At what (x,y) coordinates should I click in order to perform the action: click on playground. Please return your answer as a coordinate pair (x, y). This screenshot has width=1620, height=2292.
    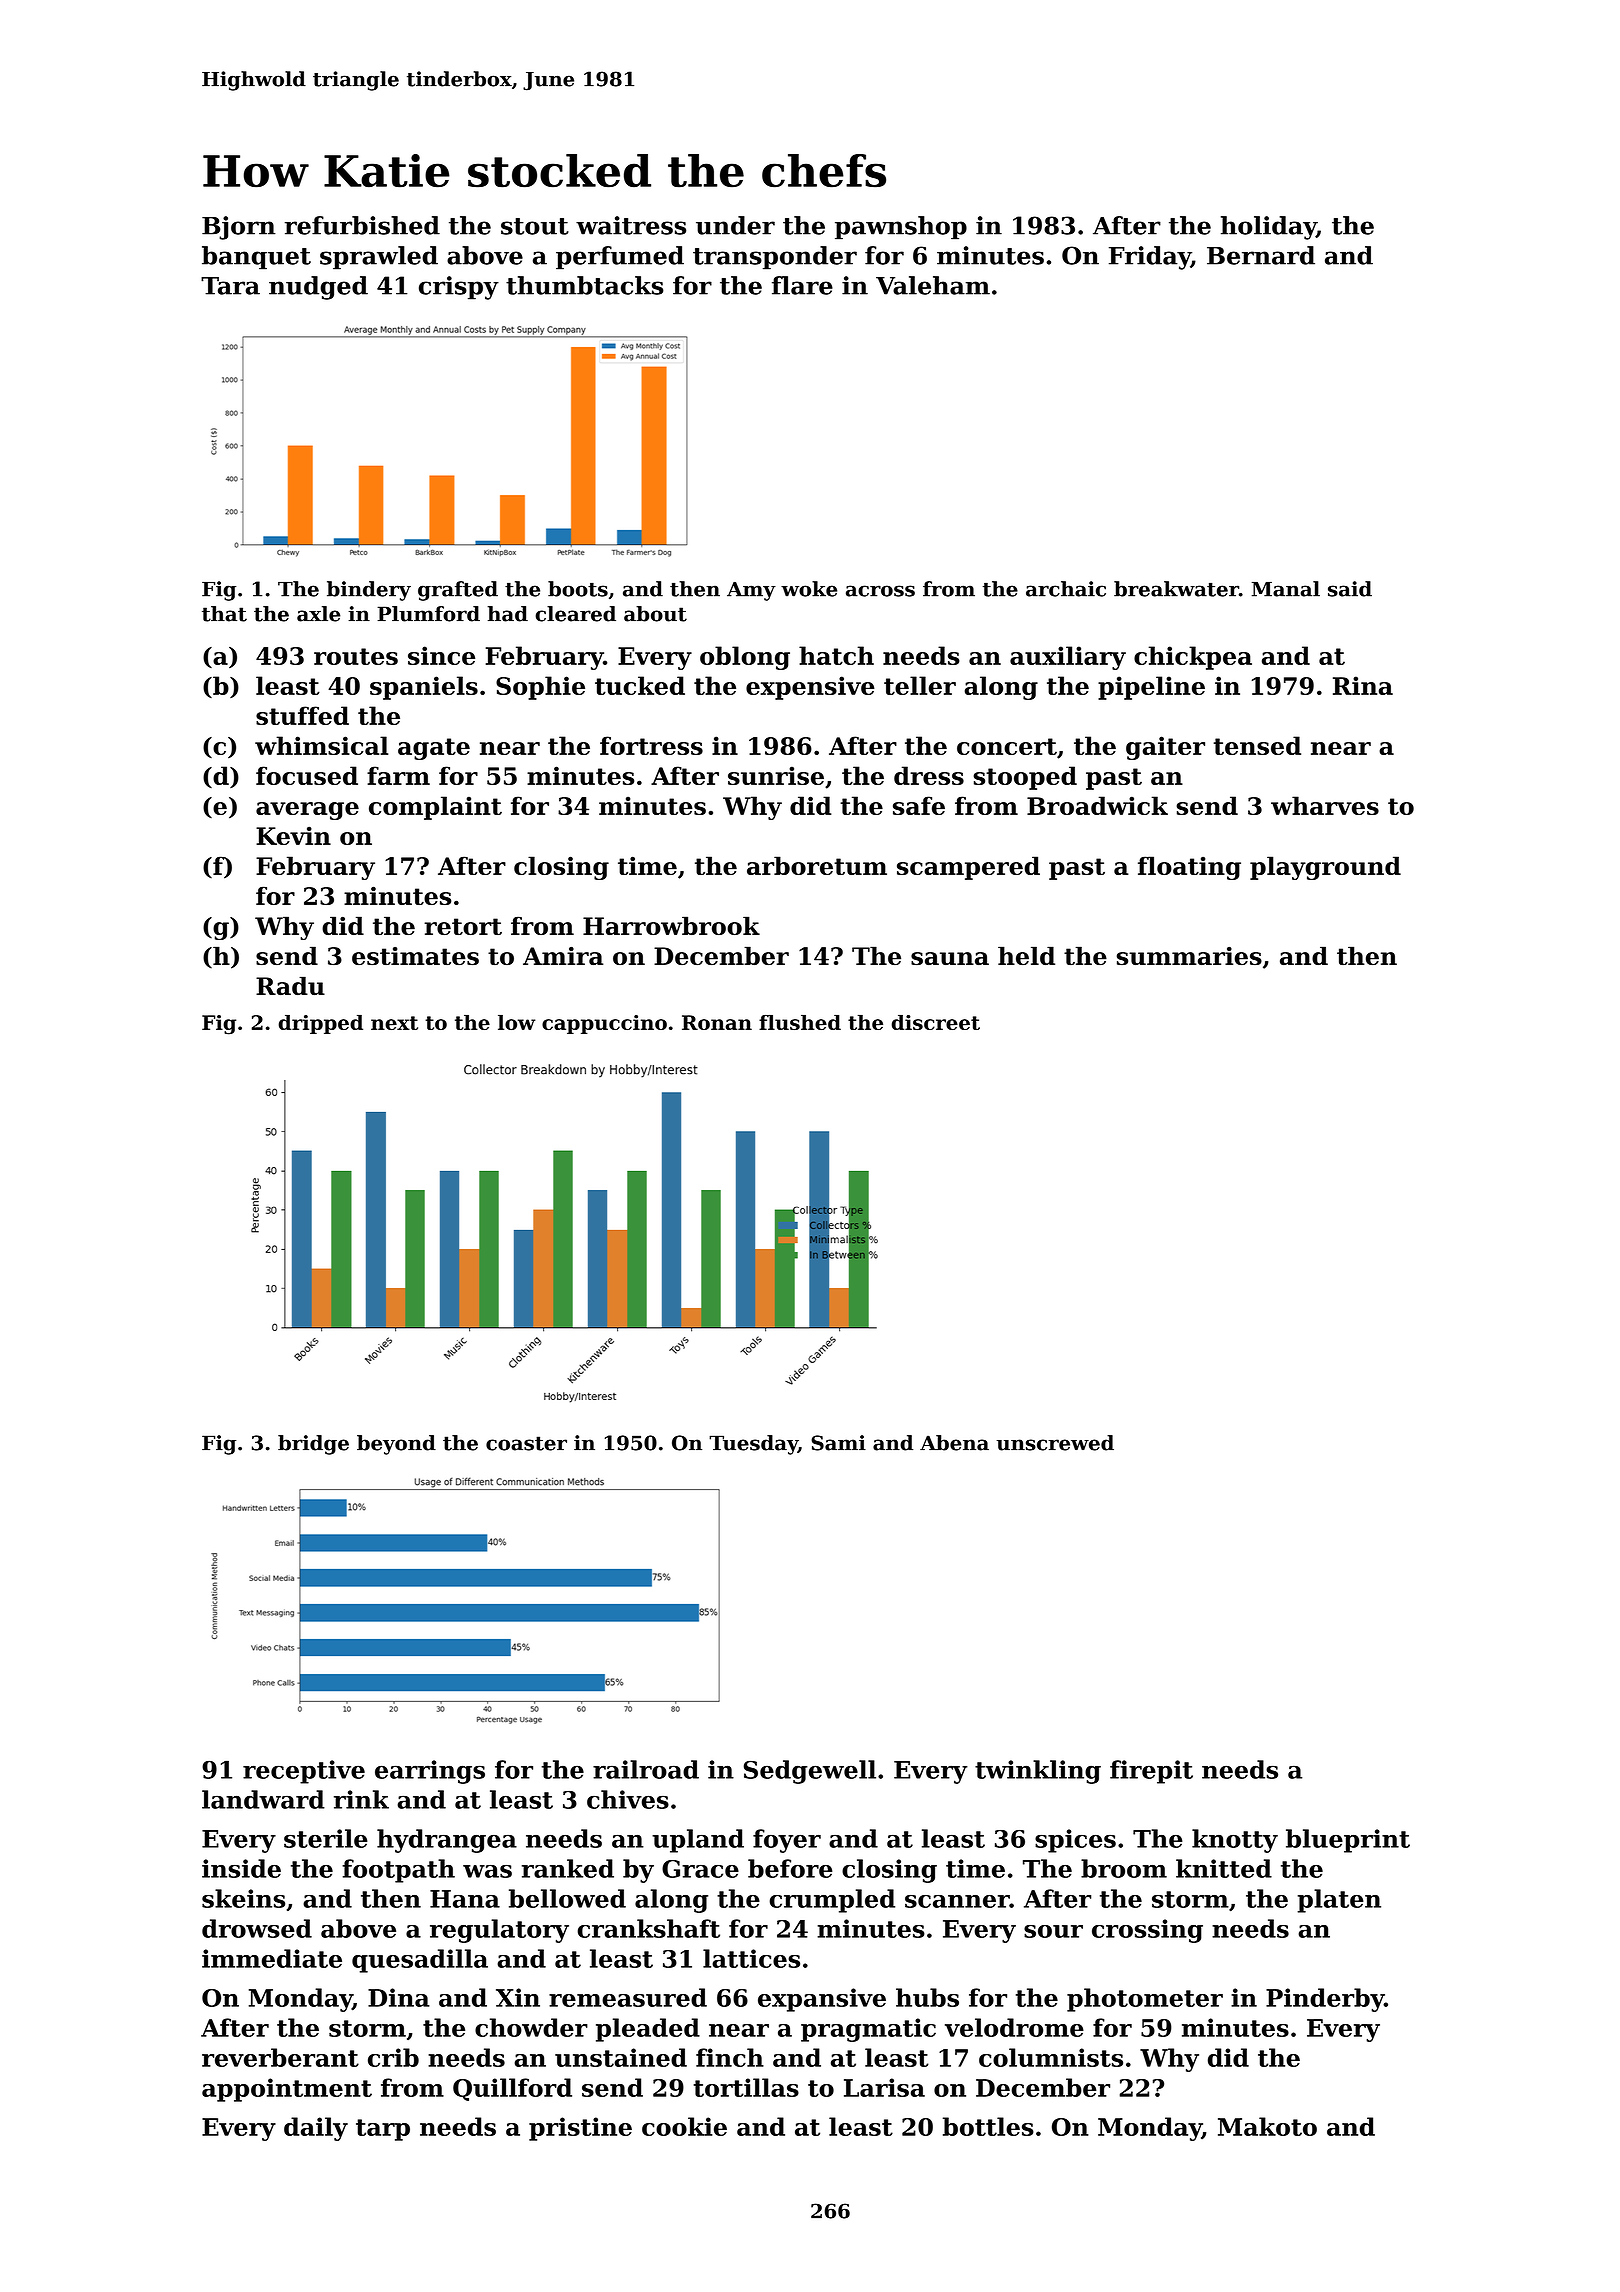
    Looking at the image, I should click on (1325, 868).
